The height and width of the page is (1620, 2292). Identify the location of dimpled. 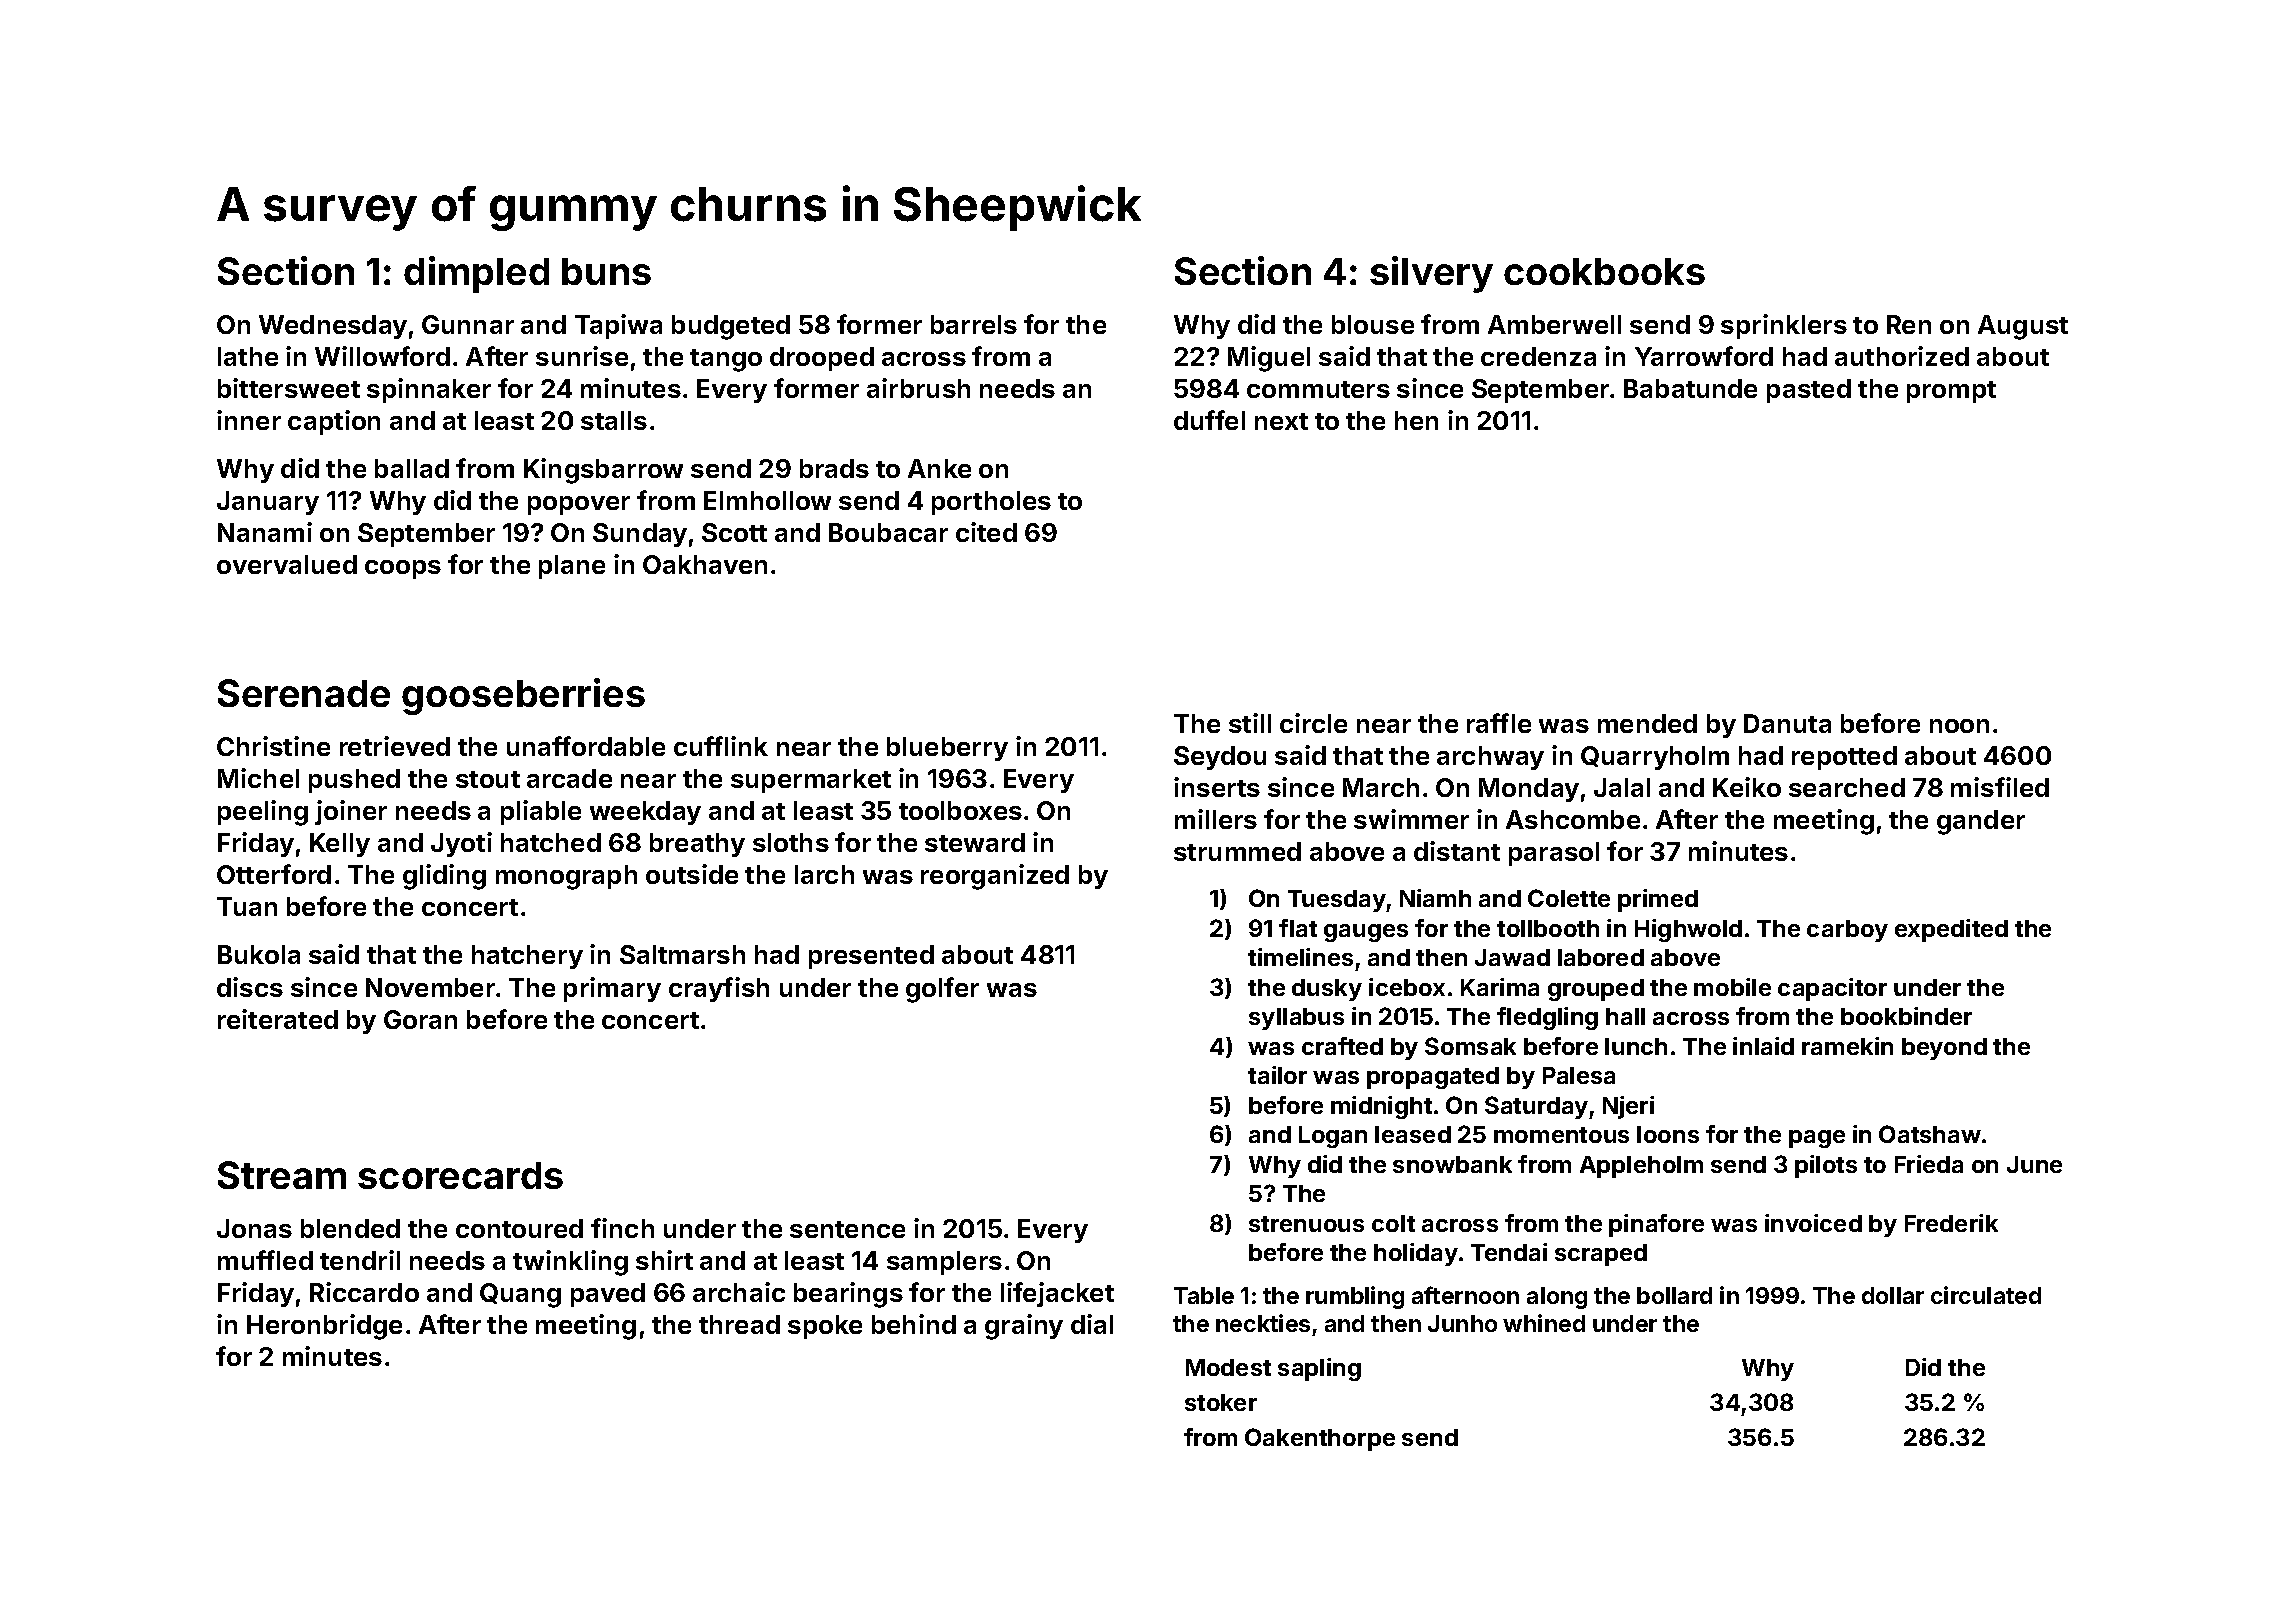
(476, 274).
